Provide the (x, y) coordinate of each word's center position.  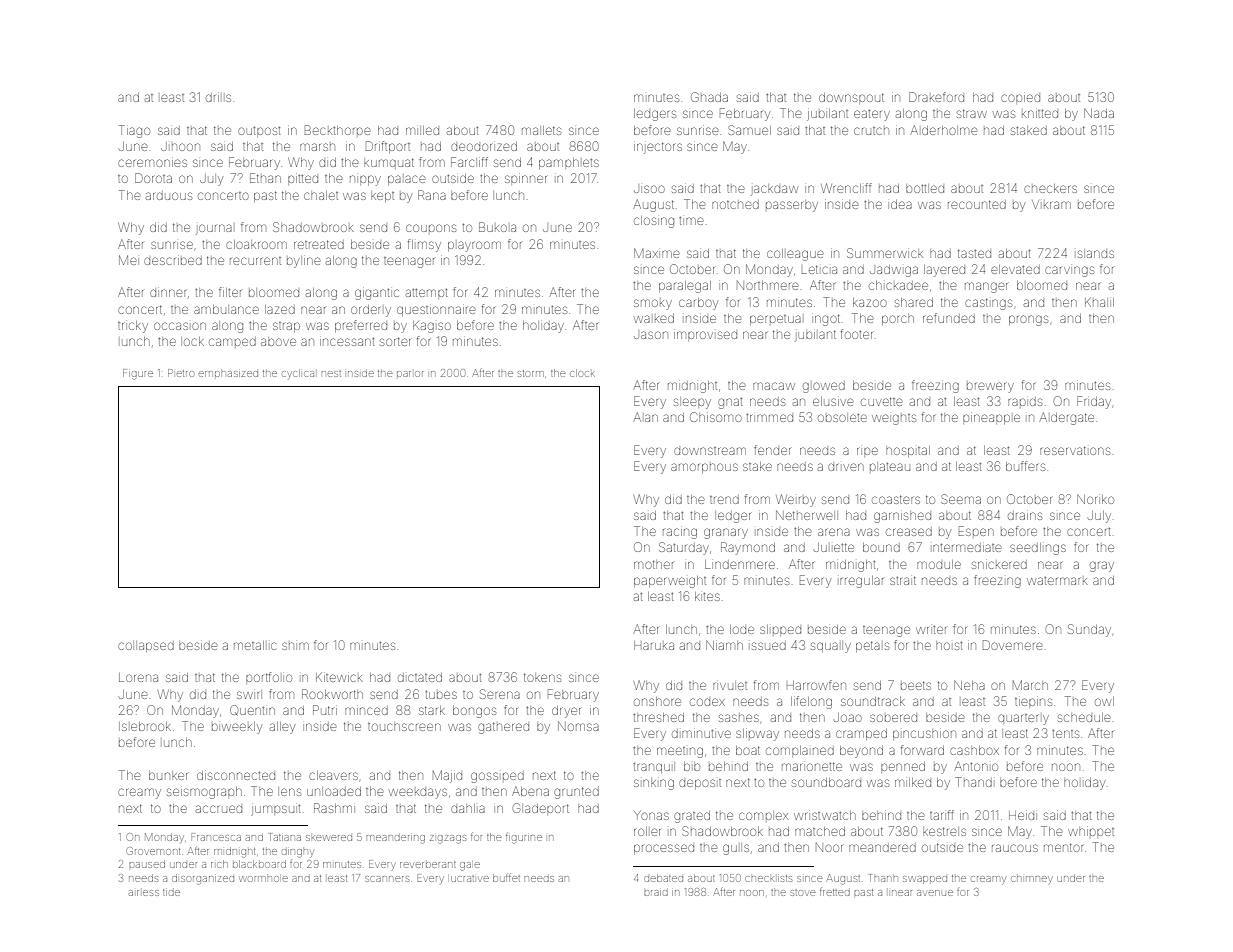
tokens (542, 677)
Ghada (709, 97)
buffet (506, 878)
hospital (908, 451)
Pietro (181, 373)
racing (680, 533)
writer (931, 630)
